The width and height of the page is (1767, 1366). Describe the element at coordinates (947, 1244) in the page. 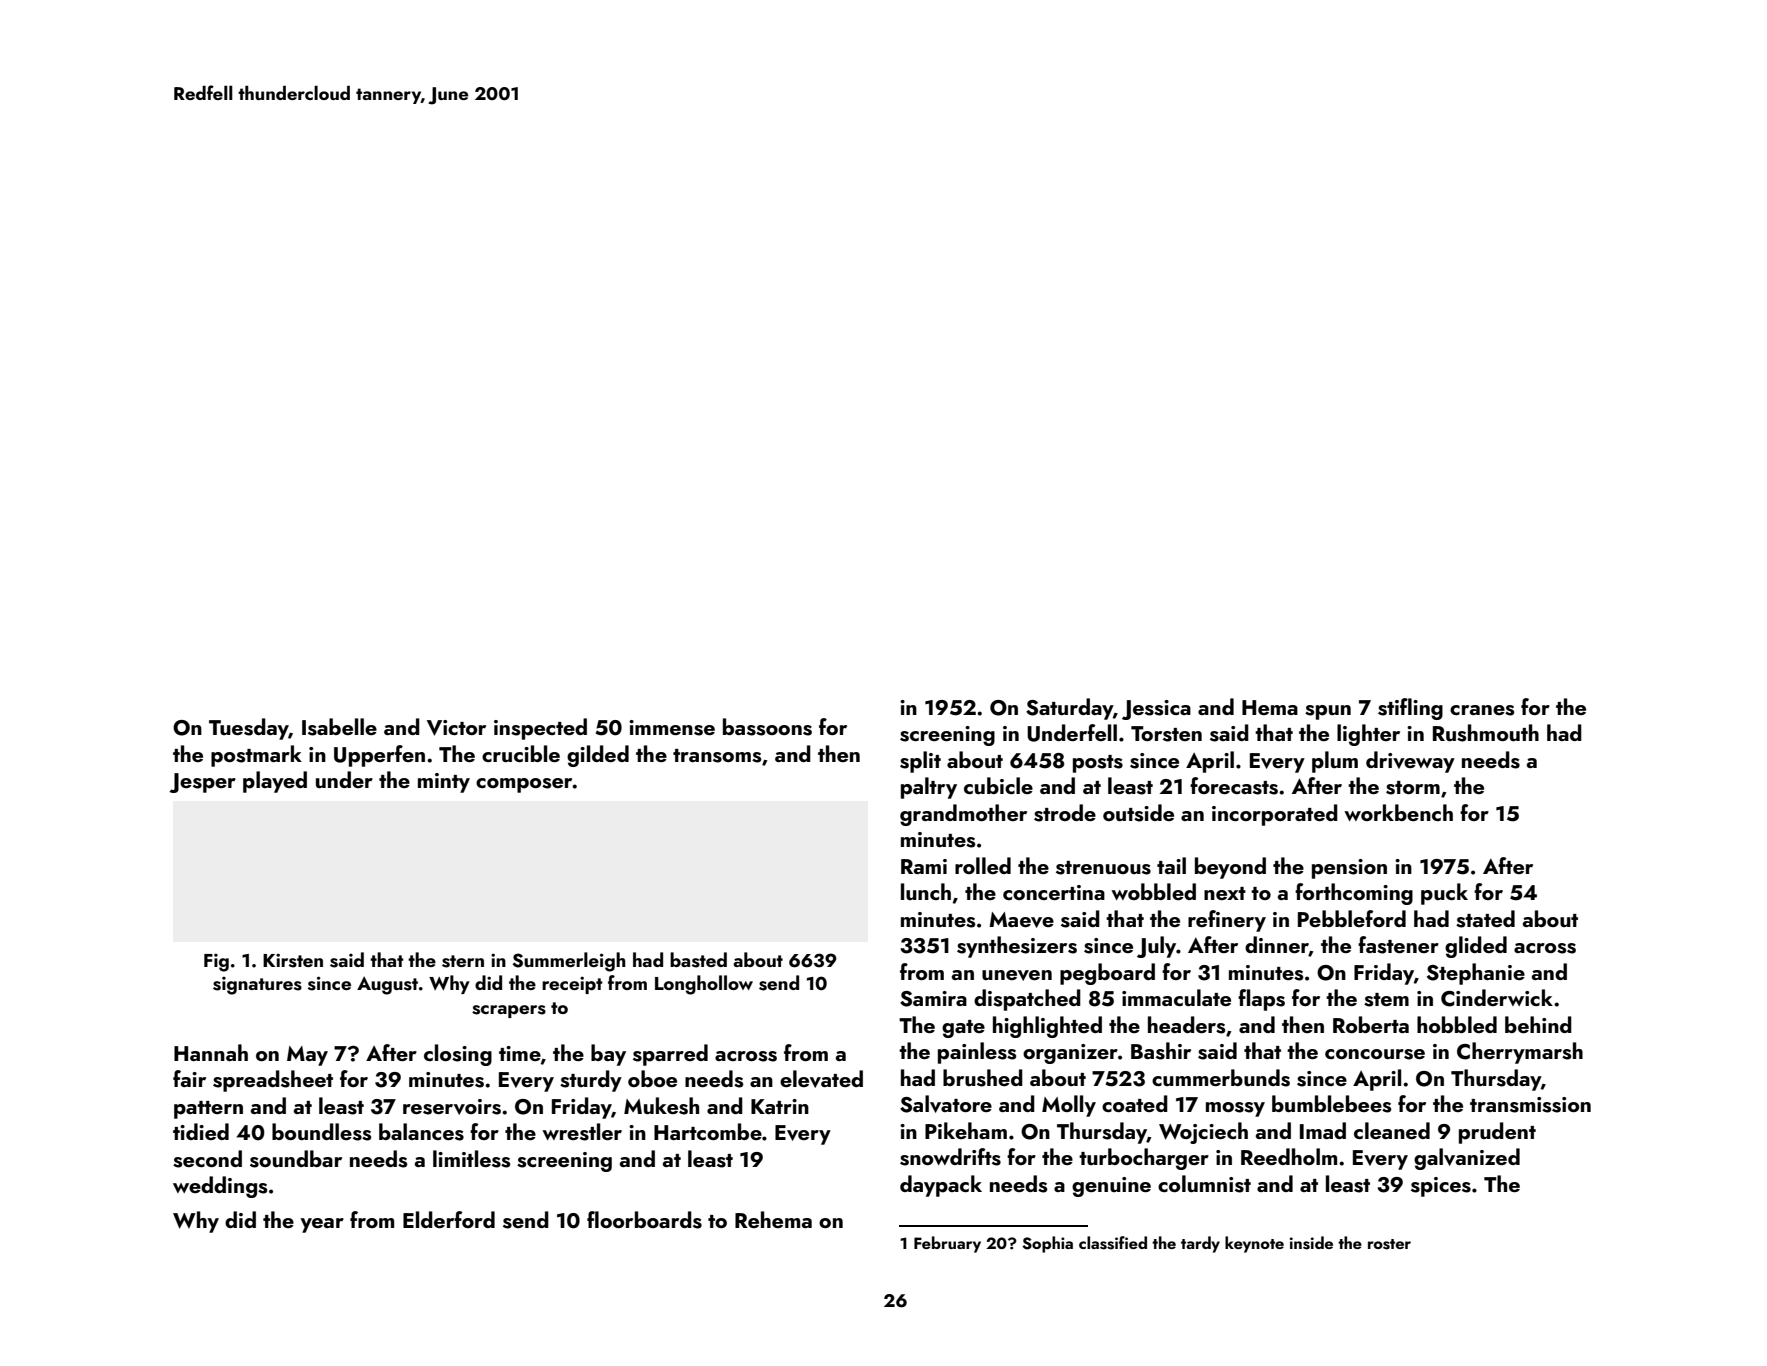

I see `February` at that location.
